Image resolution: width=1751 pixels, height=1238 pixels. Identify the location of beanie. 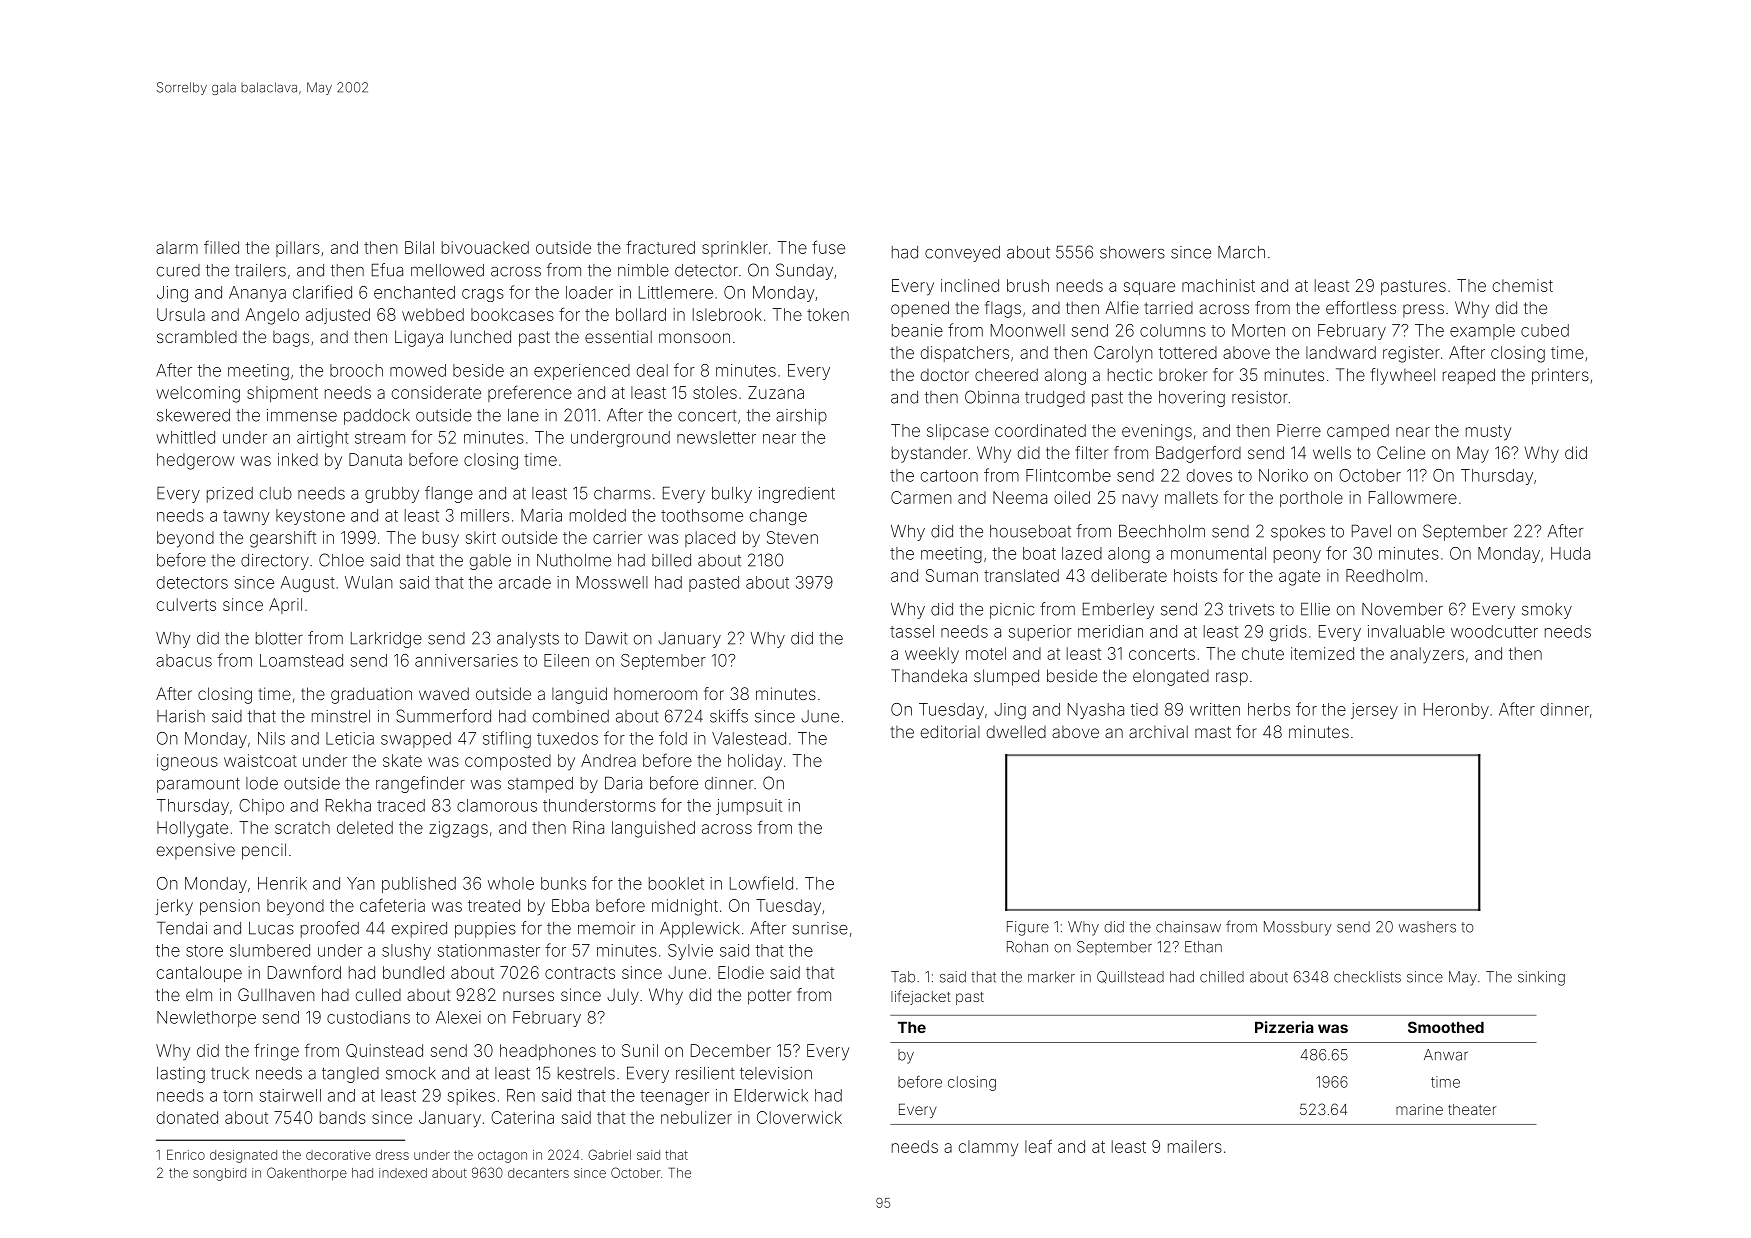
(917, 330).
